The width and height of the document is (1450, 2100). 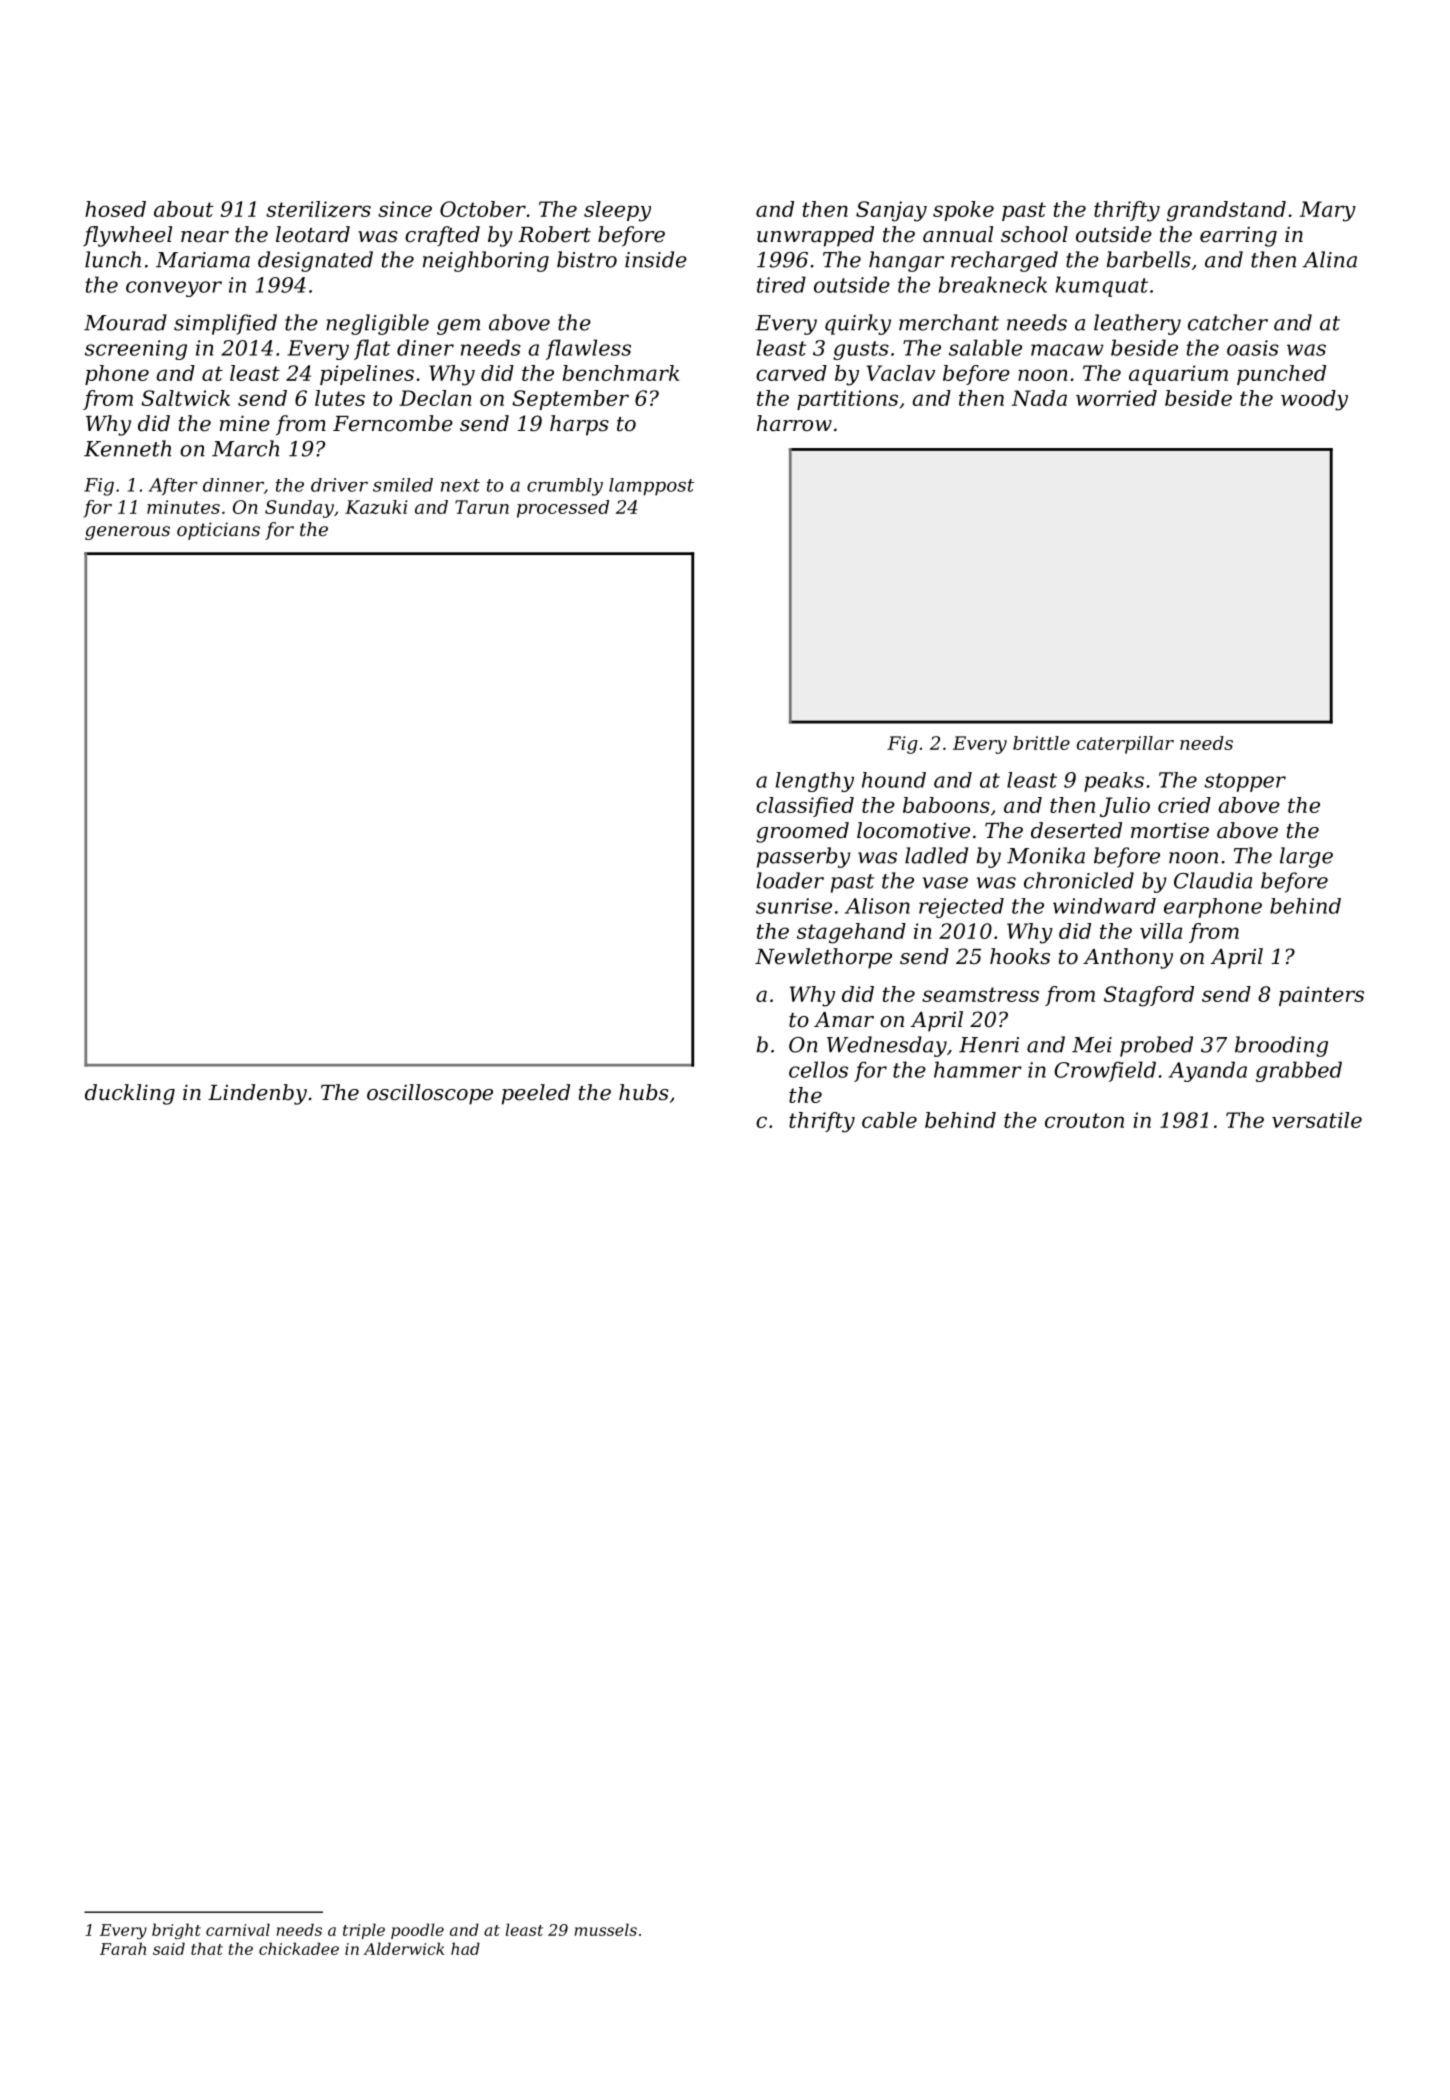 I want to click on mussels, so click(x=606, y=1929).
